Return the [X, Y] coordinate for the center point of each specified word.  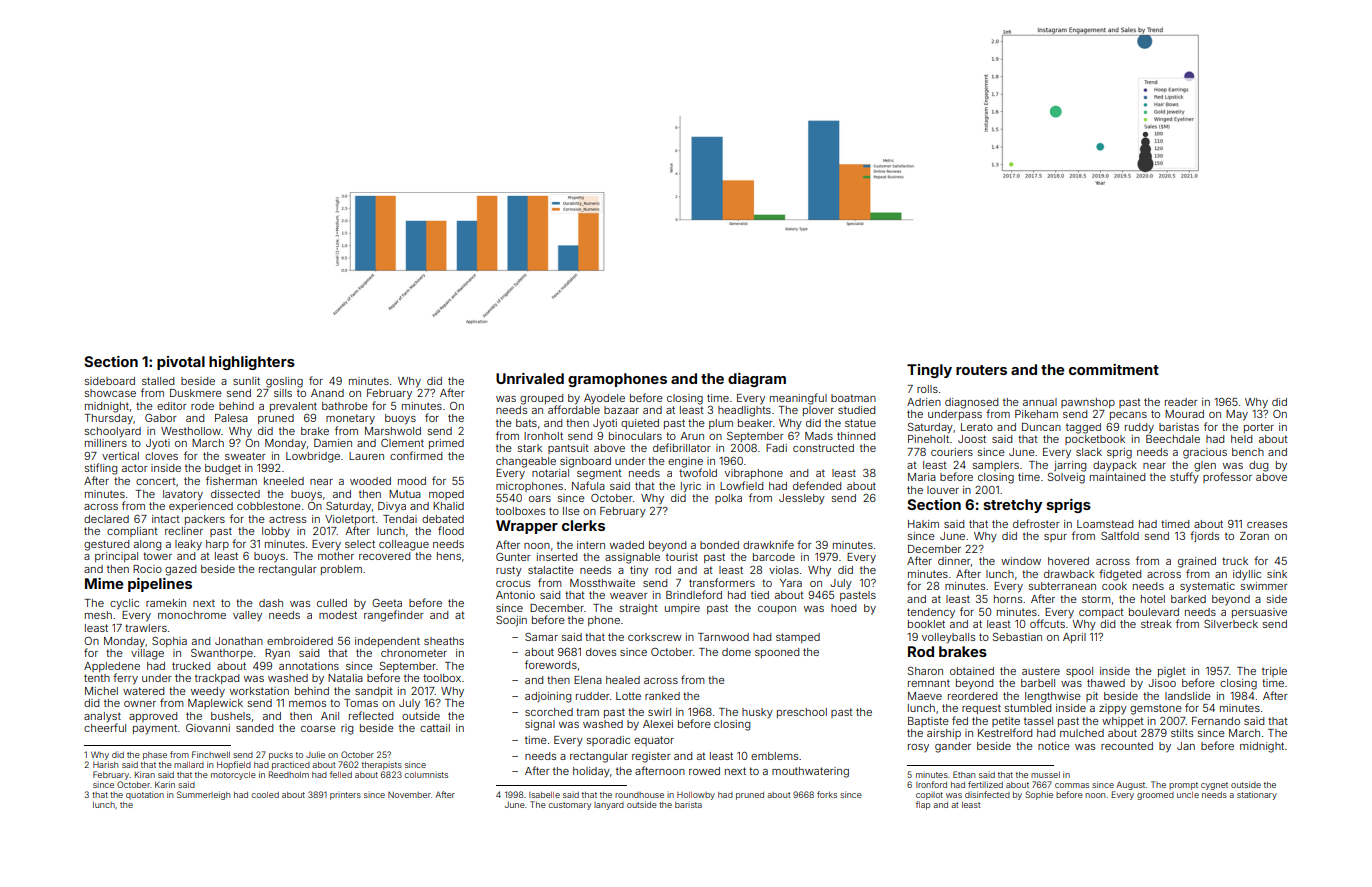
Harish [105, 764]
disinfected [987, 794]
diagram [757, 380]
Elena [588, 680]
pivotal [181, 363]
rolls [927, 389]
